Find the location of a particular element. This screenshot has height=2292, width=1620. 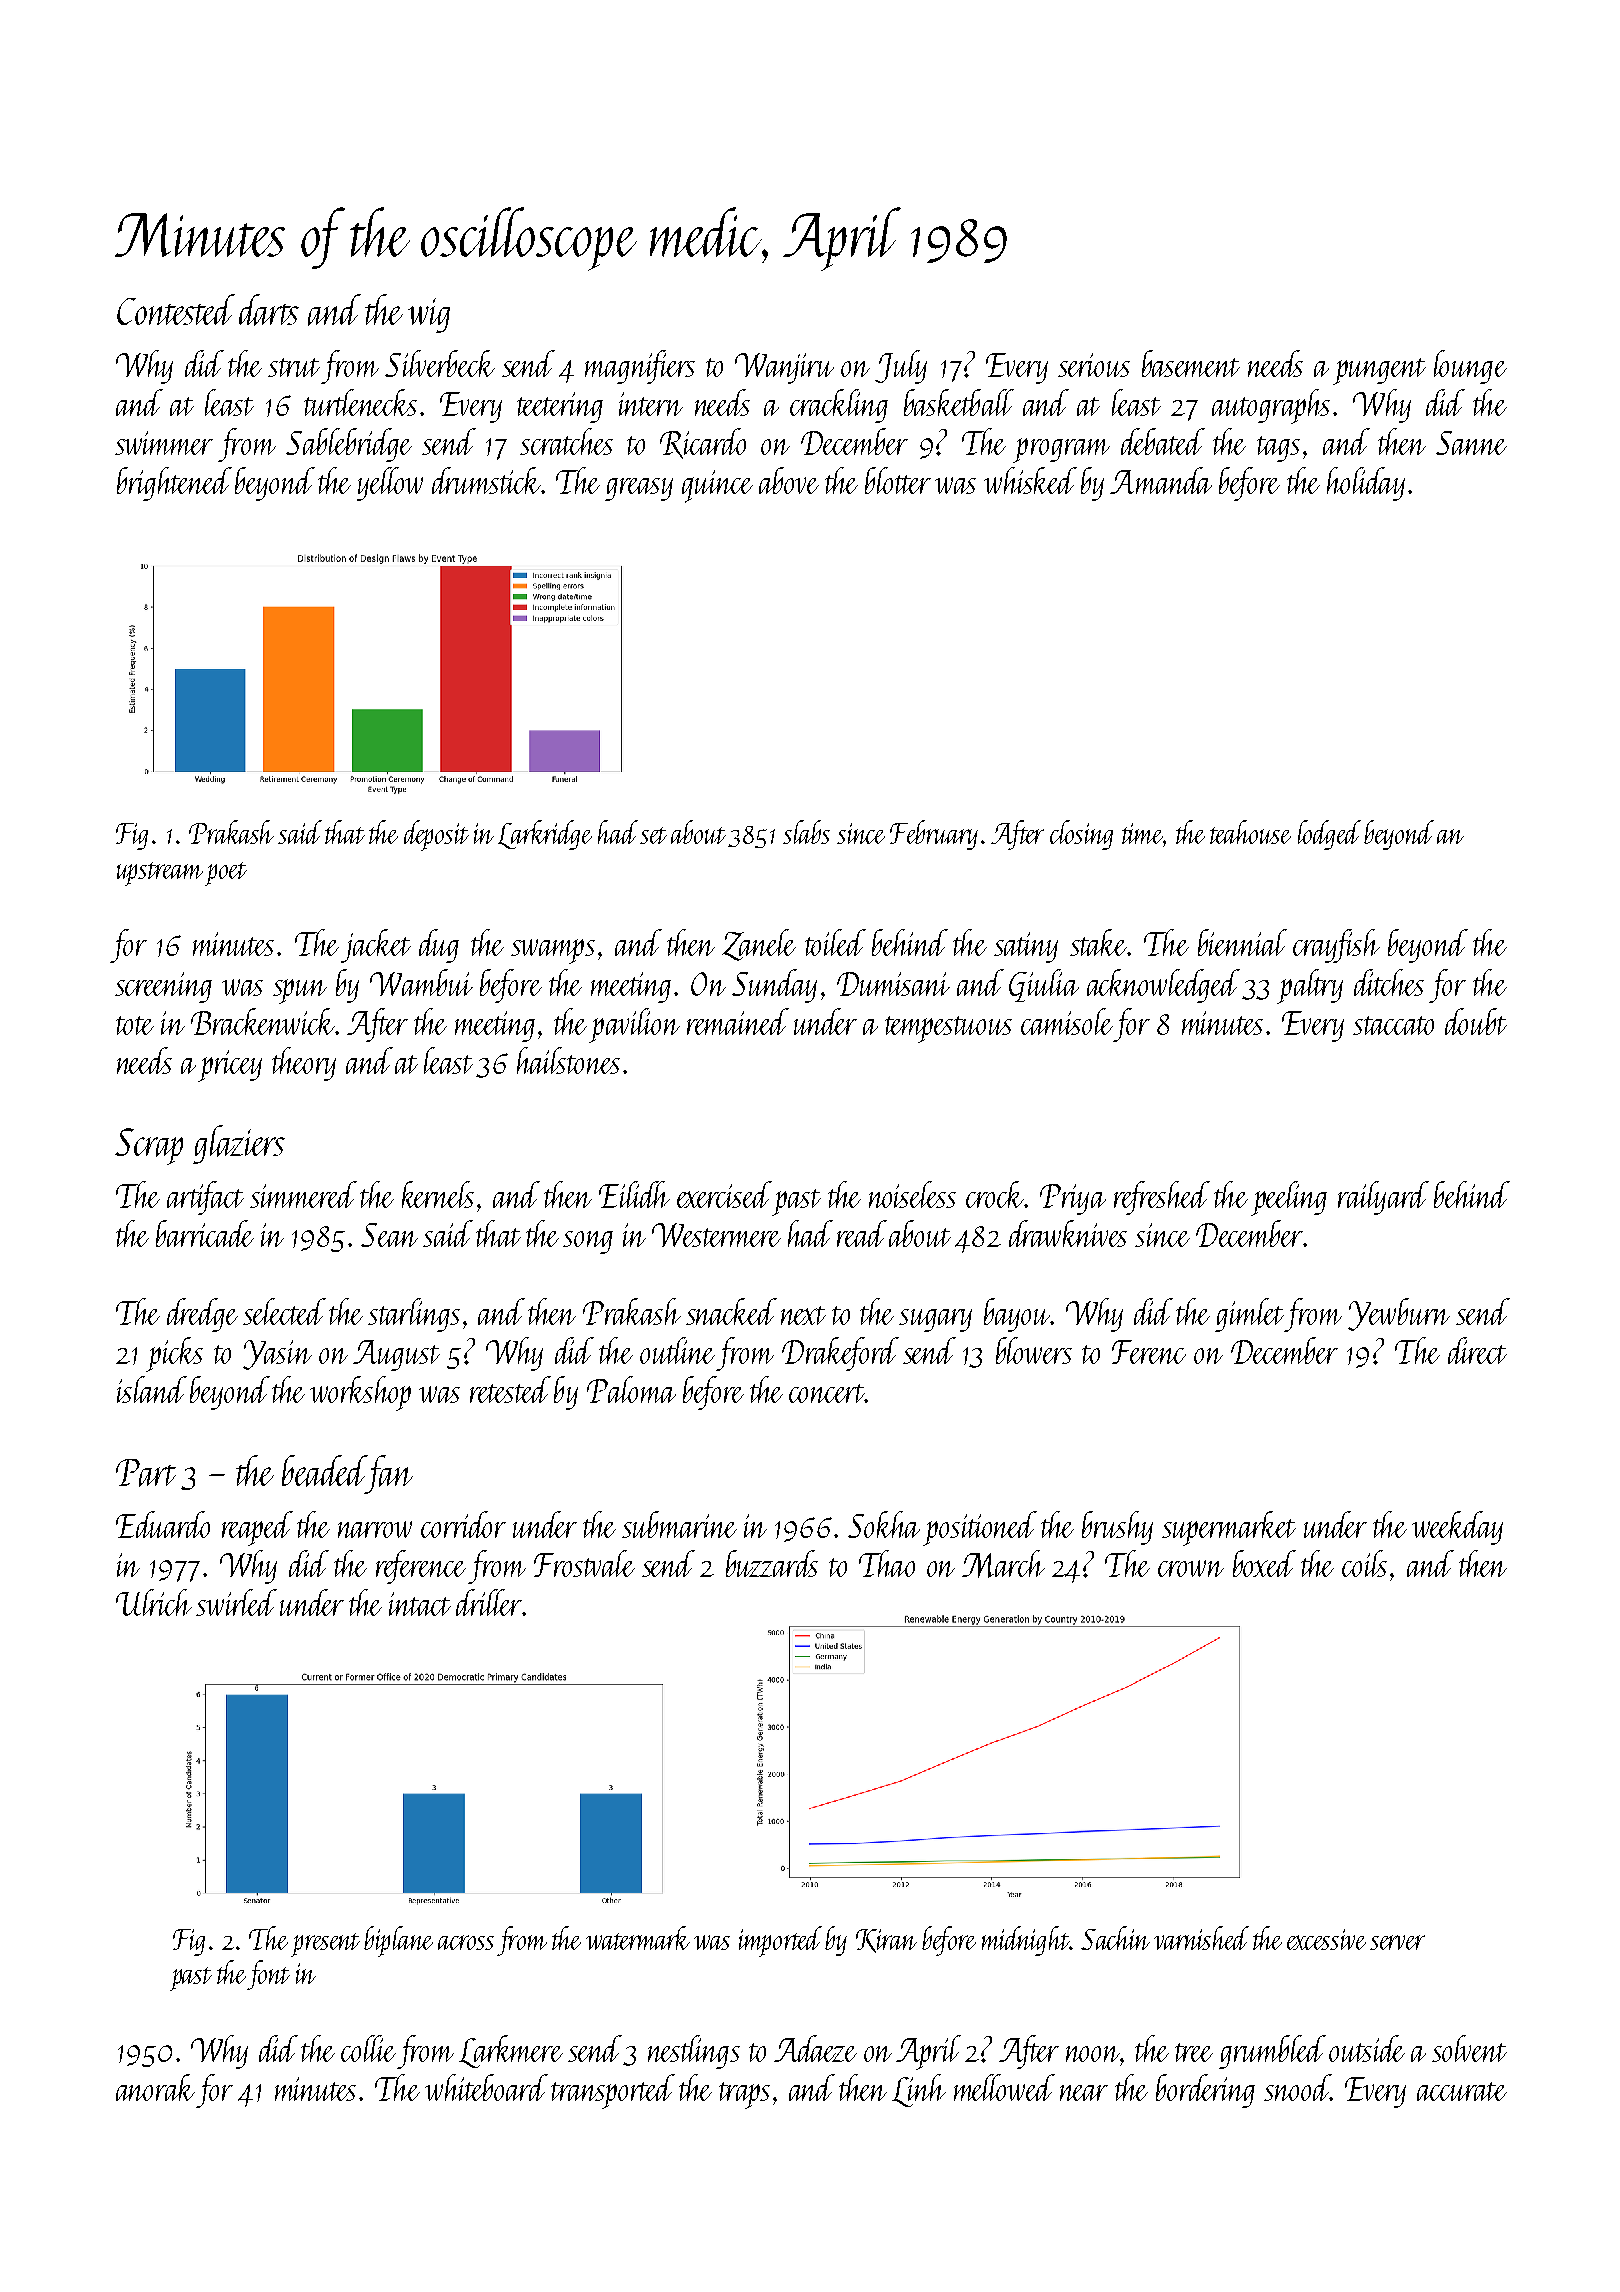

coils is located at coordinates (1364, 1563).
